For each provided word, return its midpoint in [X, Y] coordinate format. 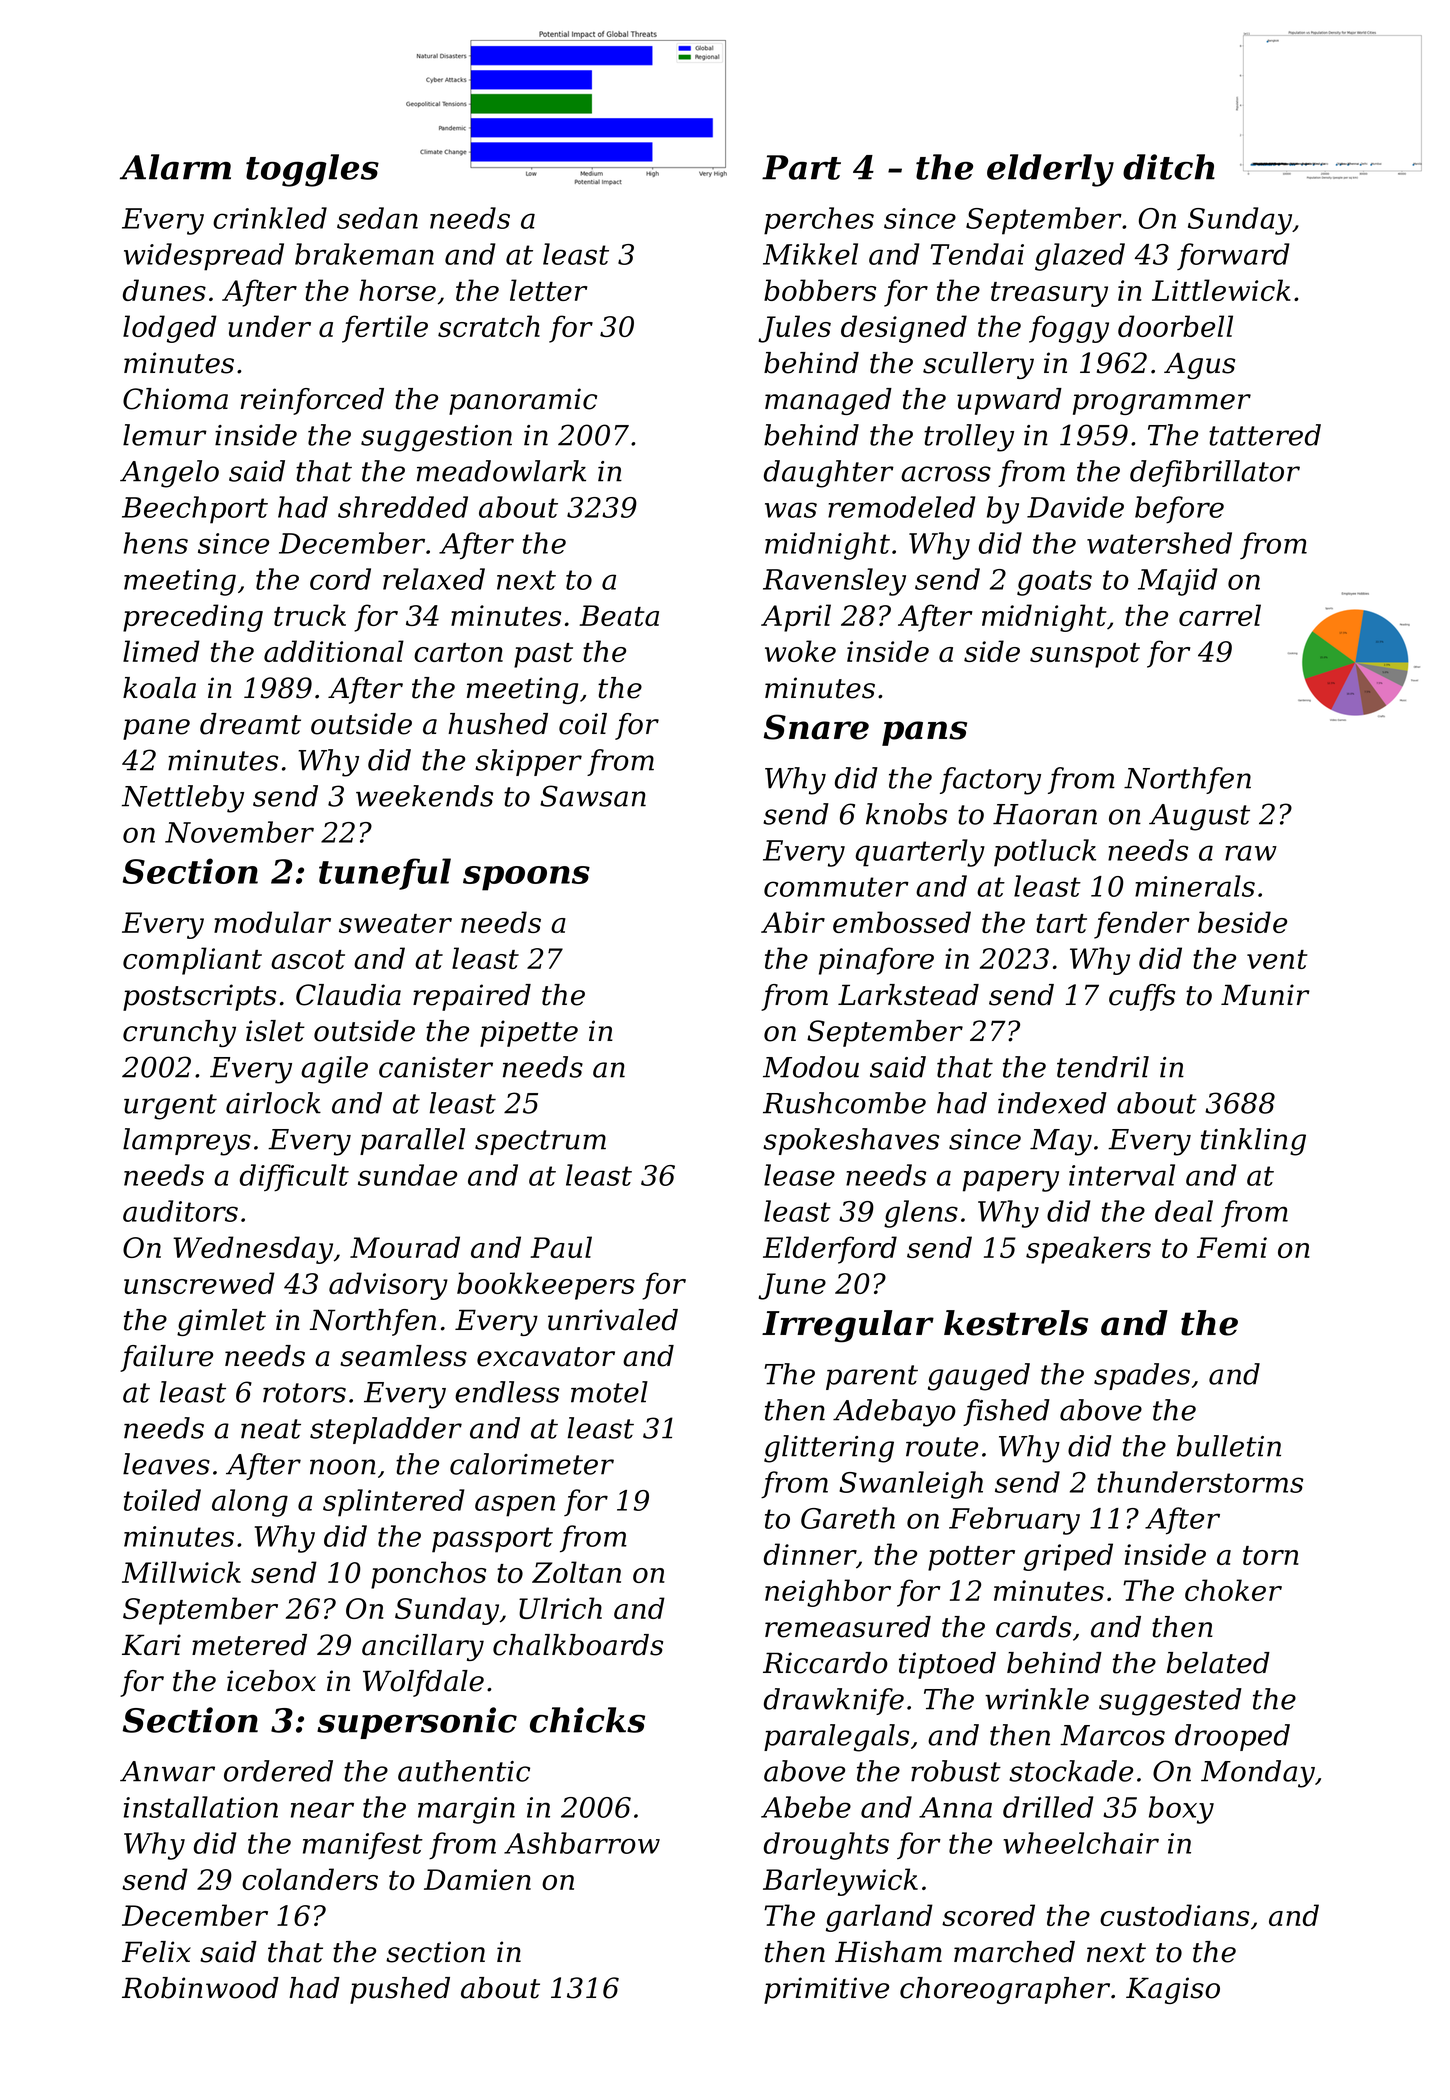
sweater [395, 923]
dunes [164, 290]
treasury [1049, 294]
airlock [273, 1103]
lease [799, 1175]
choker [1233, 1590]
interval [1122, 1175]
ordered [278, 1771]
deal [1184, 1211]
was [791, 510]
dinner [810, 1554]
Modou [811, 1067]
